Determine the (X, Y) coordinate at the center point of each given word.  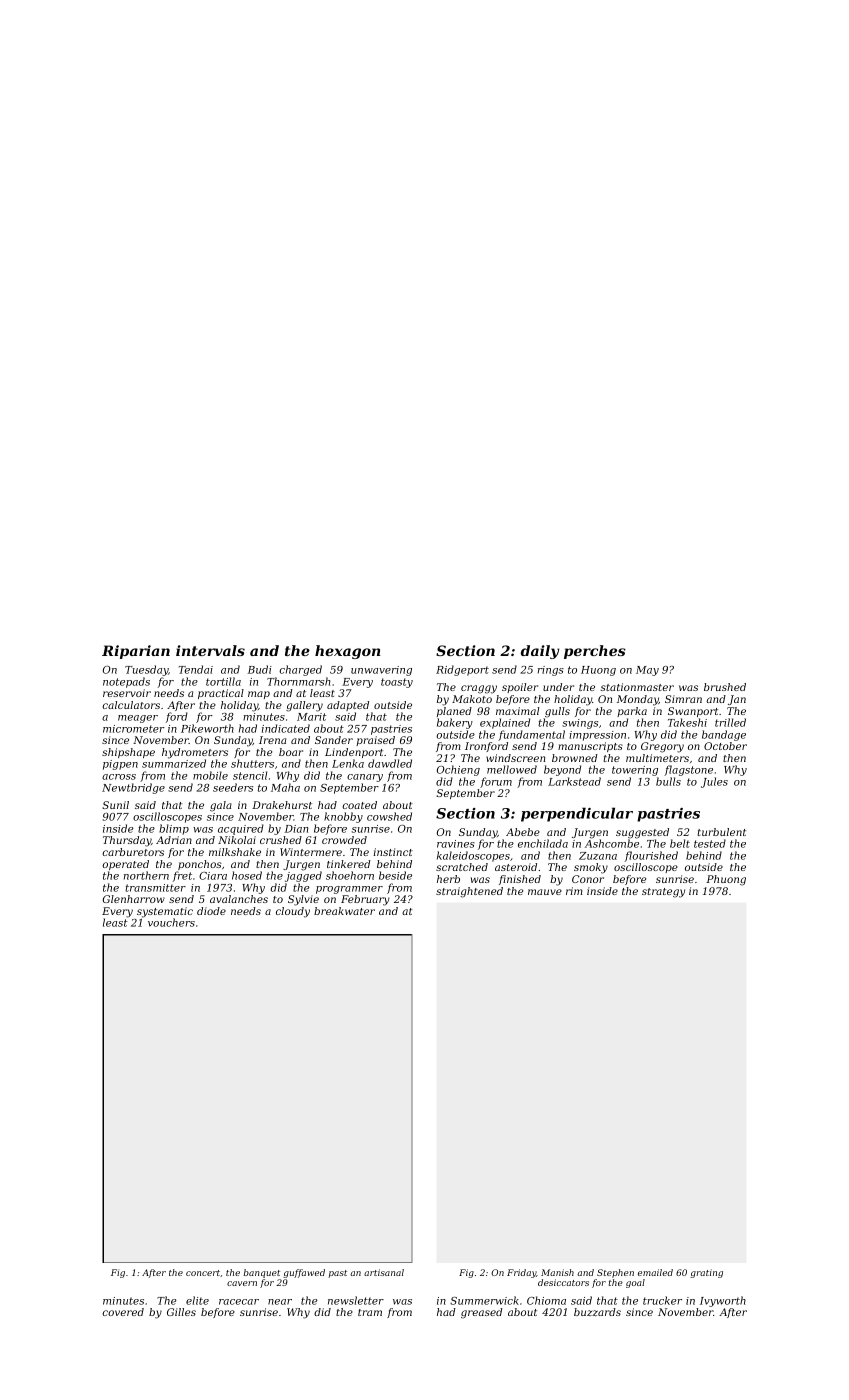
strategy (663, 893)
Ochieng (458, 770)
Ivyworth (723, 1301)
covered (123, 1312)
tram (370, 1312)
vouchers (171, 922)
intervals (210, 650)
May (647, 671)
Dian (297, 829)
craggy (479, 689)
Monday (638, 700)
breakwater (344, 911)
